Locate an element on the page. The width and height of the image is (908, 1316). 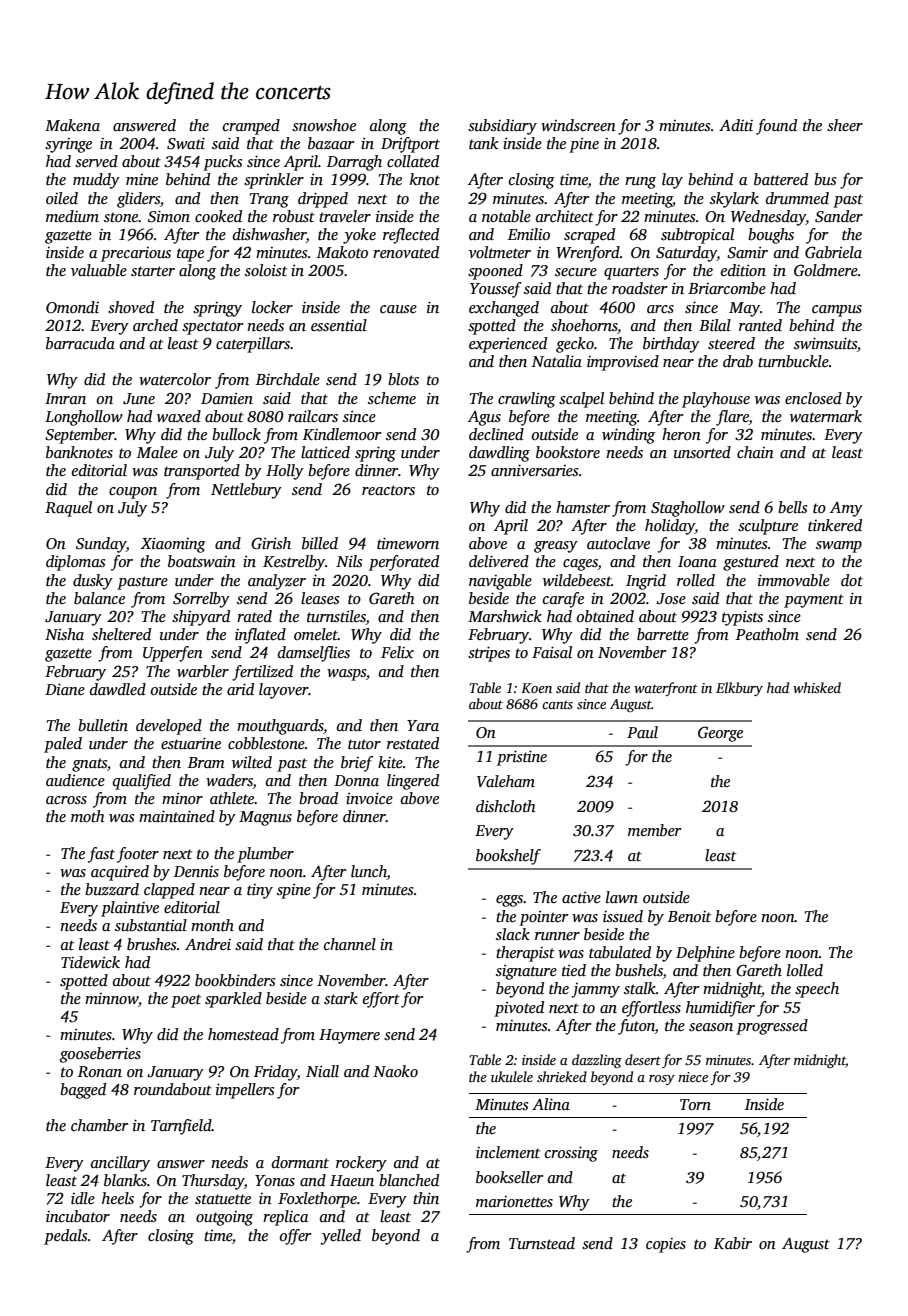
crossing is located at coordinates (571, 1154).
